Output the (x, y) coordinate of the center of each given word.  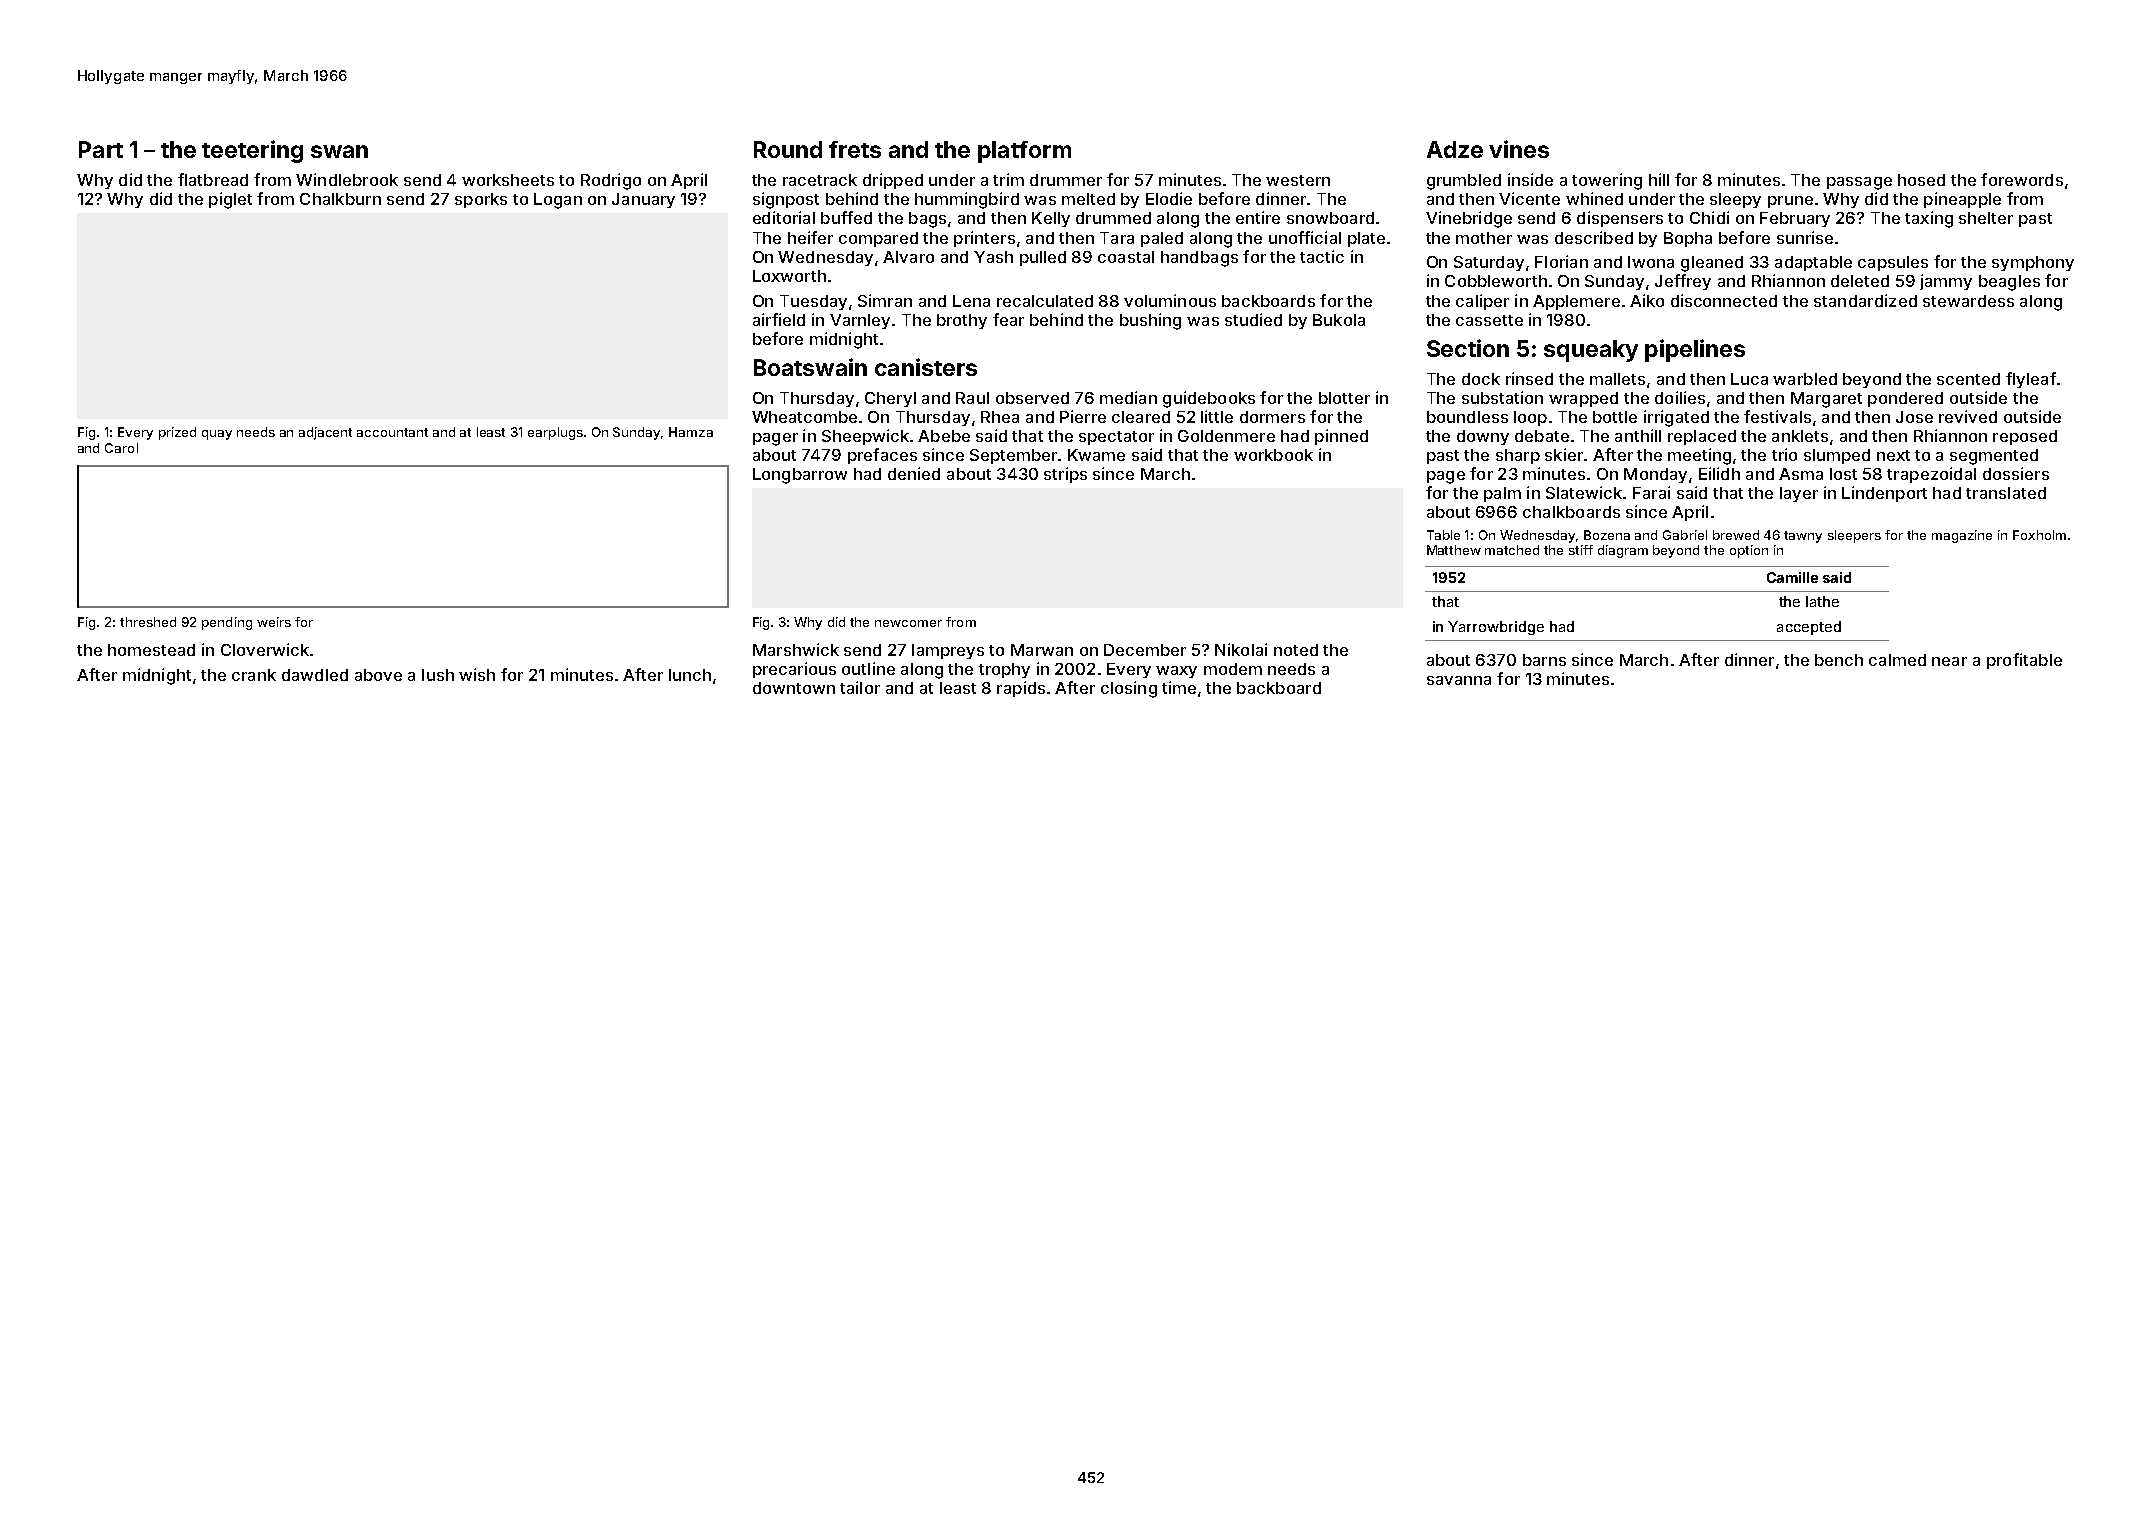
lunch (690, 675)
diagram (1623, 551)
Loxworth (789, 276)
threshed (148, 622)
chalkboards (1571, 512)
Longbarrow (800, 476)
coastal (1126, 257)
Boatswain (810, 367)
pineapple (1962, 200)
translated (2006, 493)
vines (1519, 149)
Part (101, 149)
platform (1024, 152)
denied (914, 473)
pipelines (1695, 350)
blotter (1344, 398)
